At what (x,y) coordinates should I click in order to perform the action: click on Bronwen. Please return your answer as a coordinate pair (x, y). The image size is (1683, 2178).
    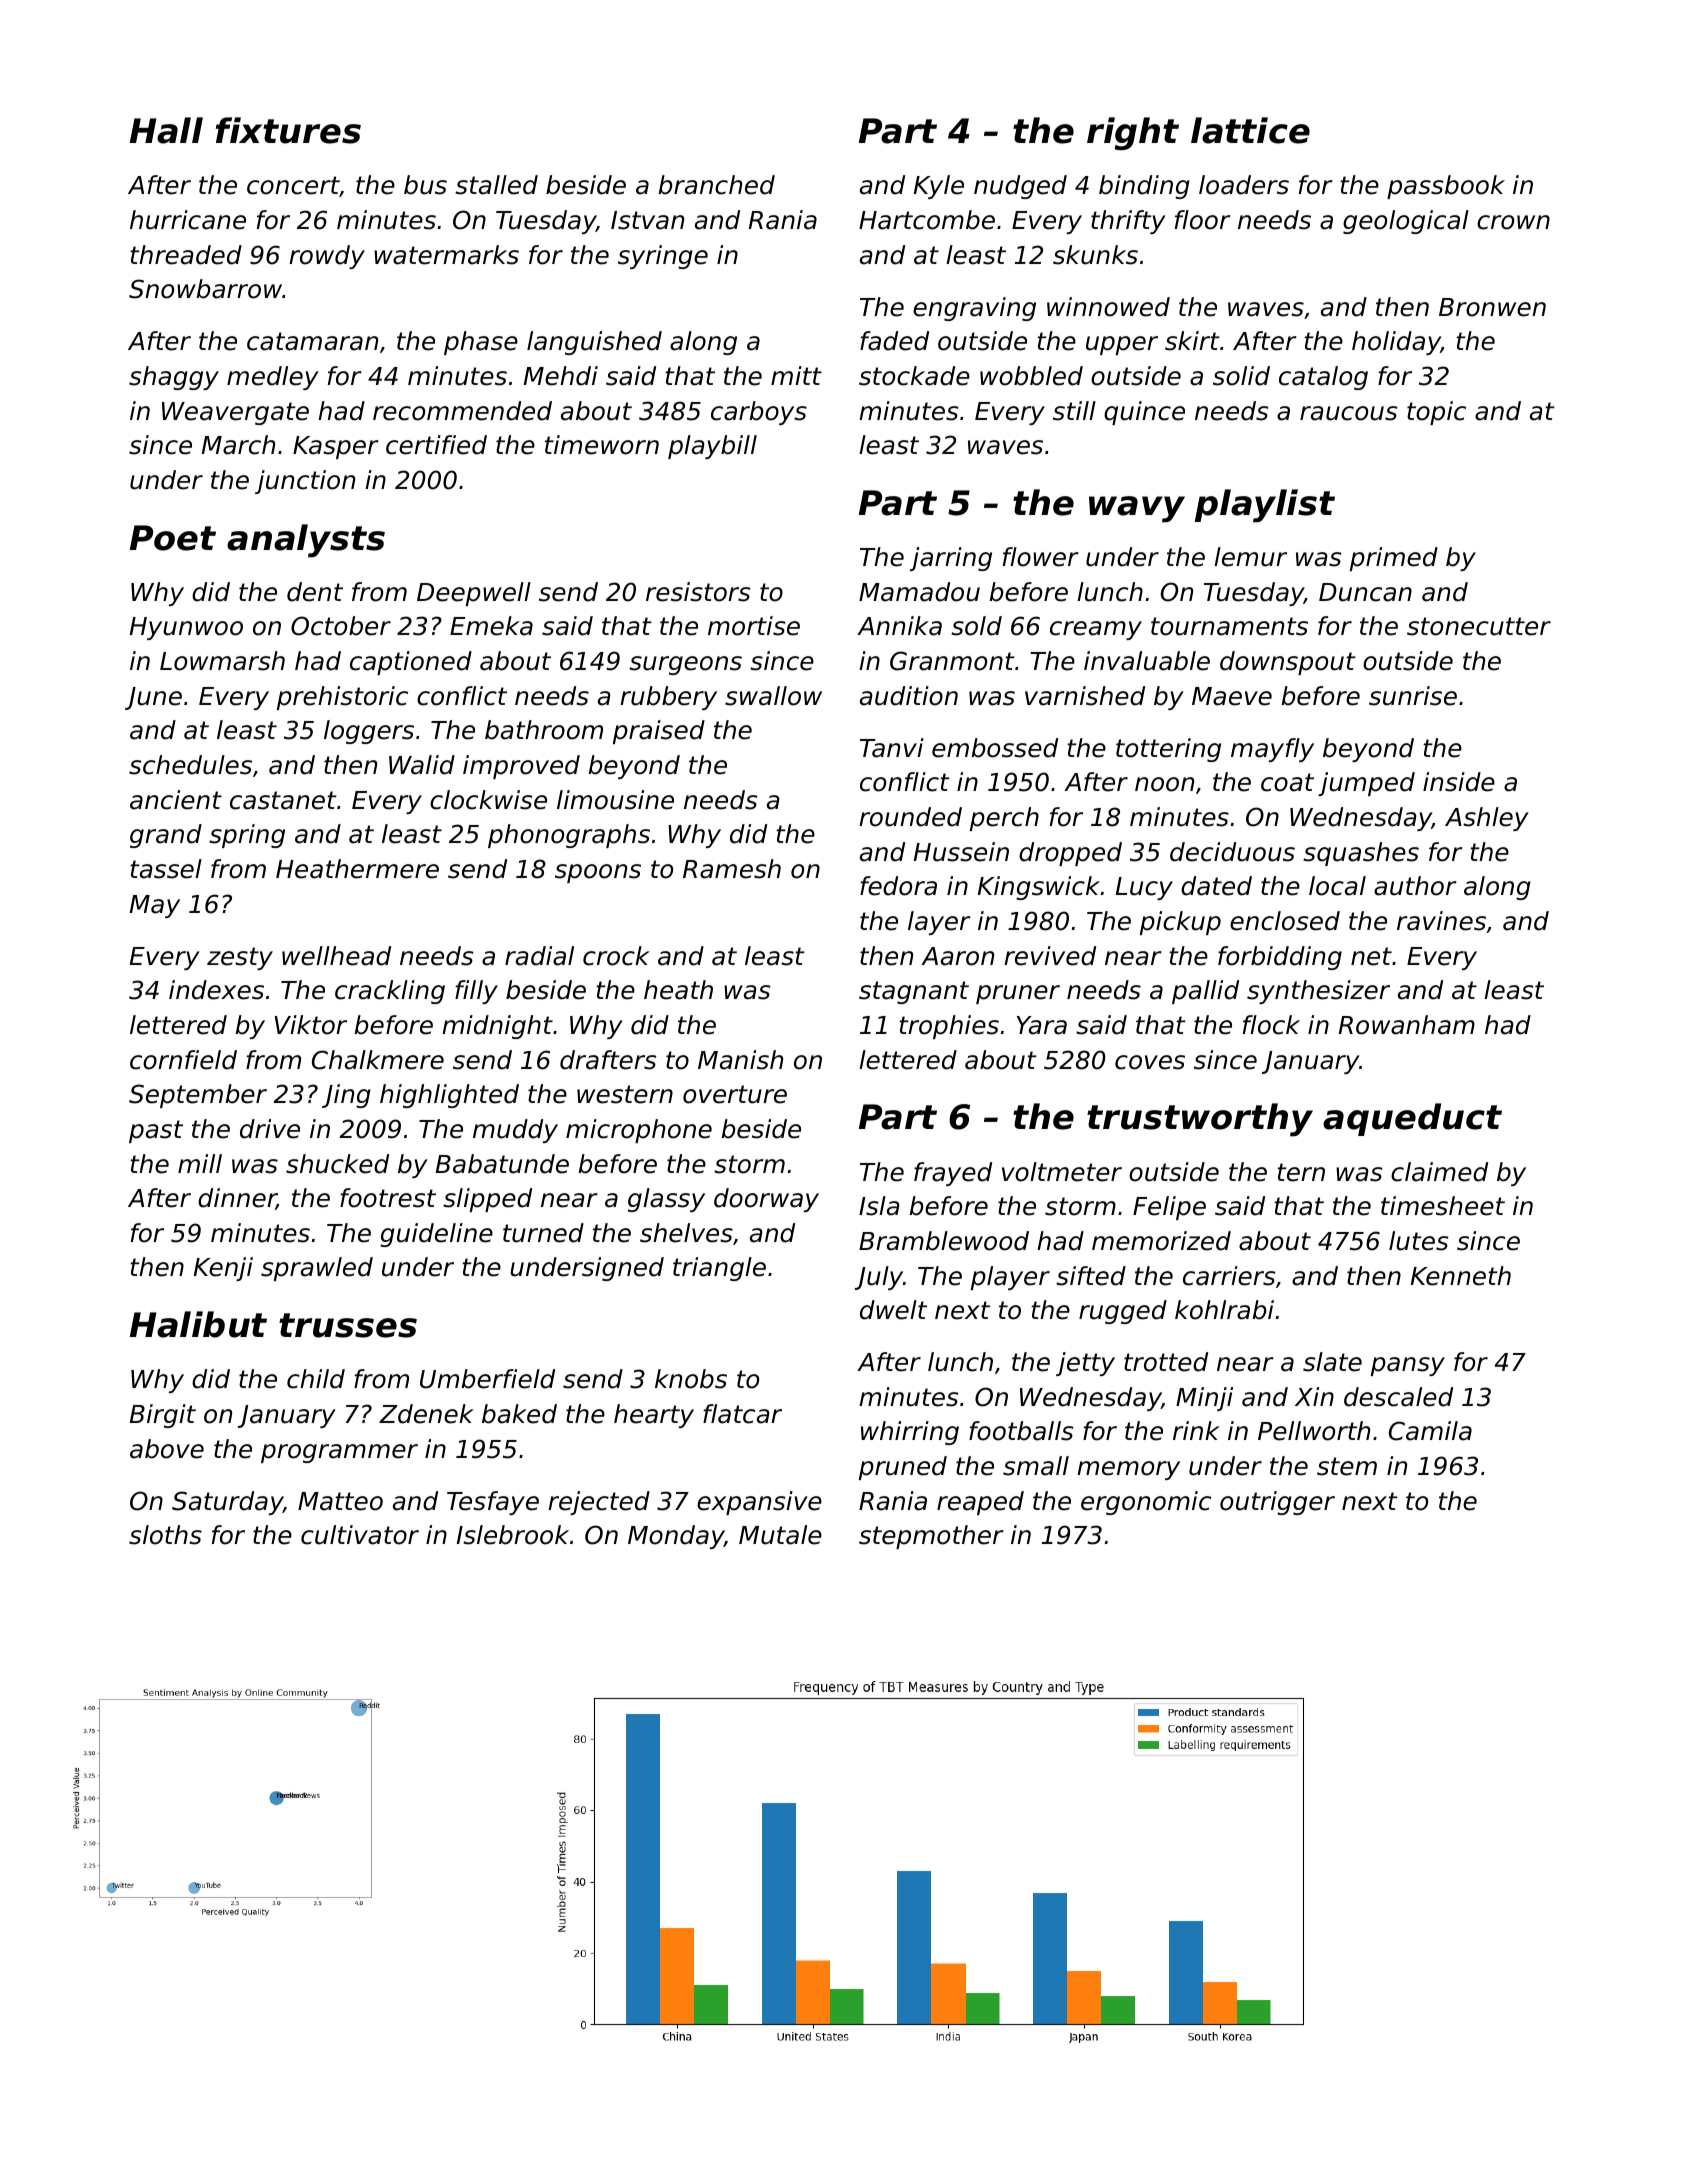
    Looking at the image, I should click on (1492, 307).
